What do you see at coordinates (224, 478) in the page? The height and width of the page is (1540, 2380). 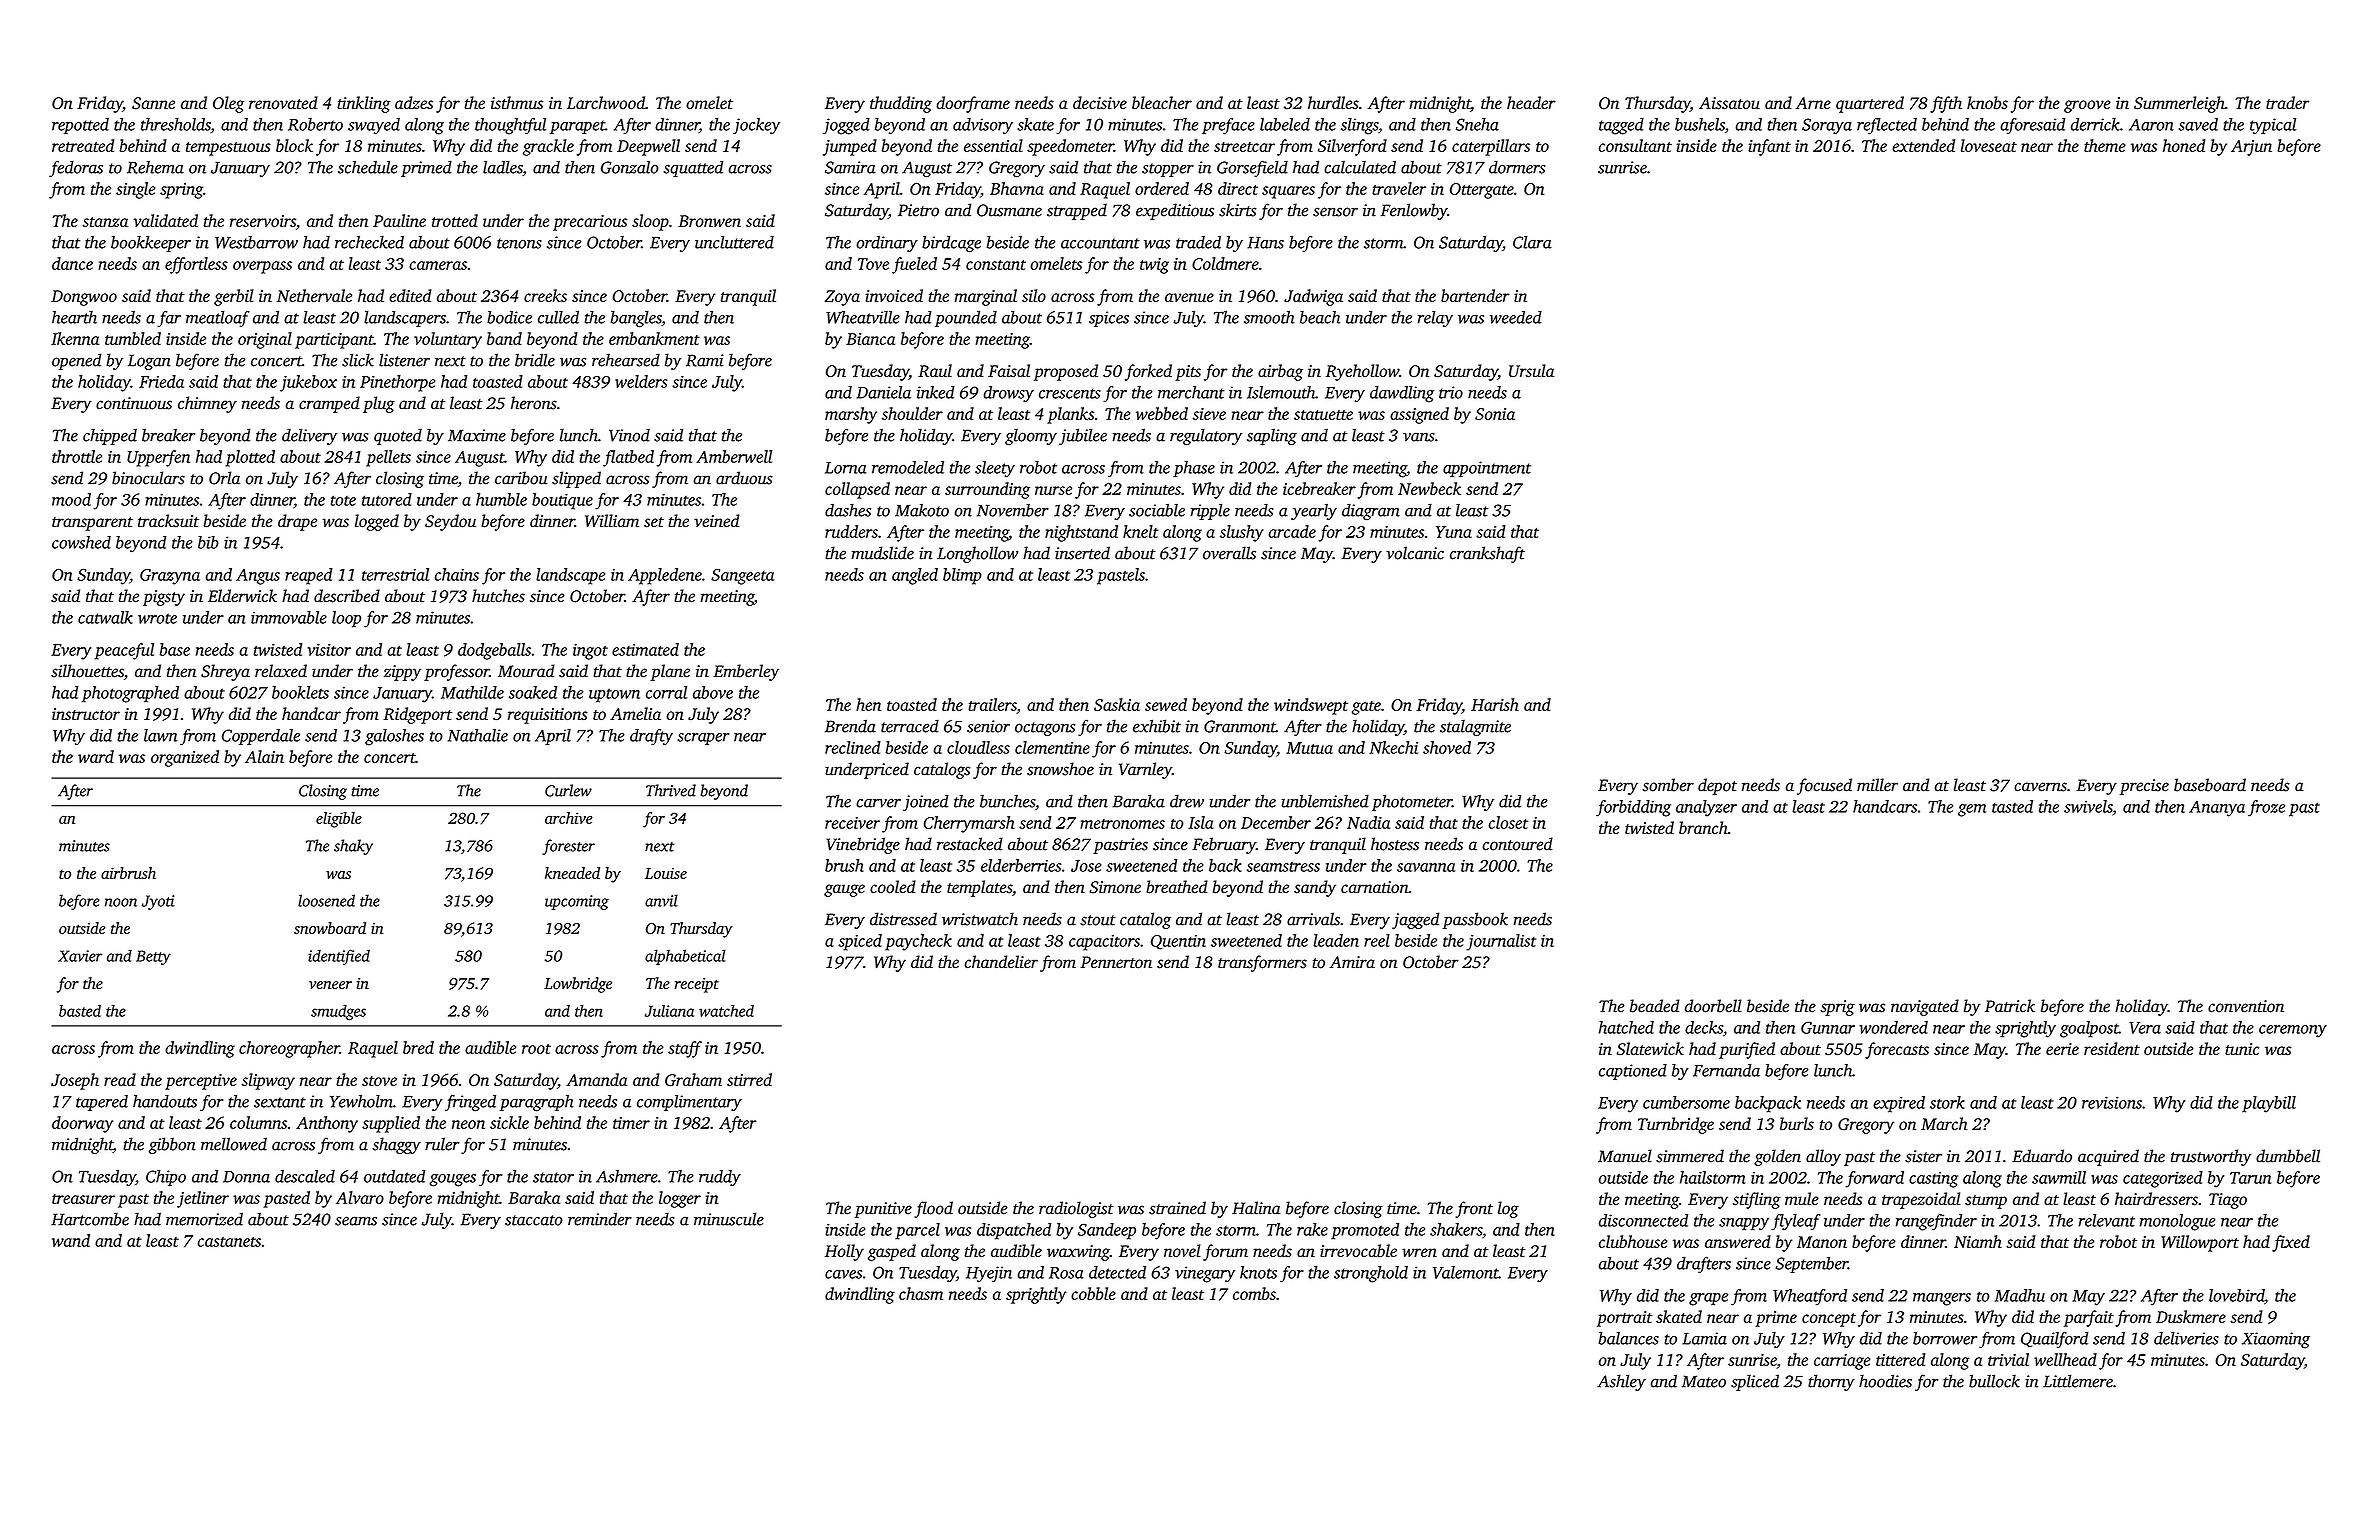 I see `Orla` at bounding box center [224, 478].
